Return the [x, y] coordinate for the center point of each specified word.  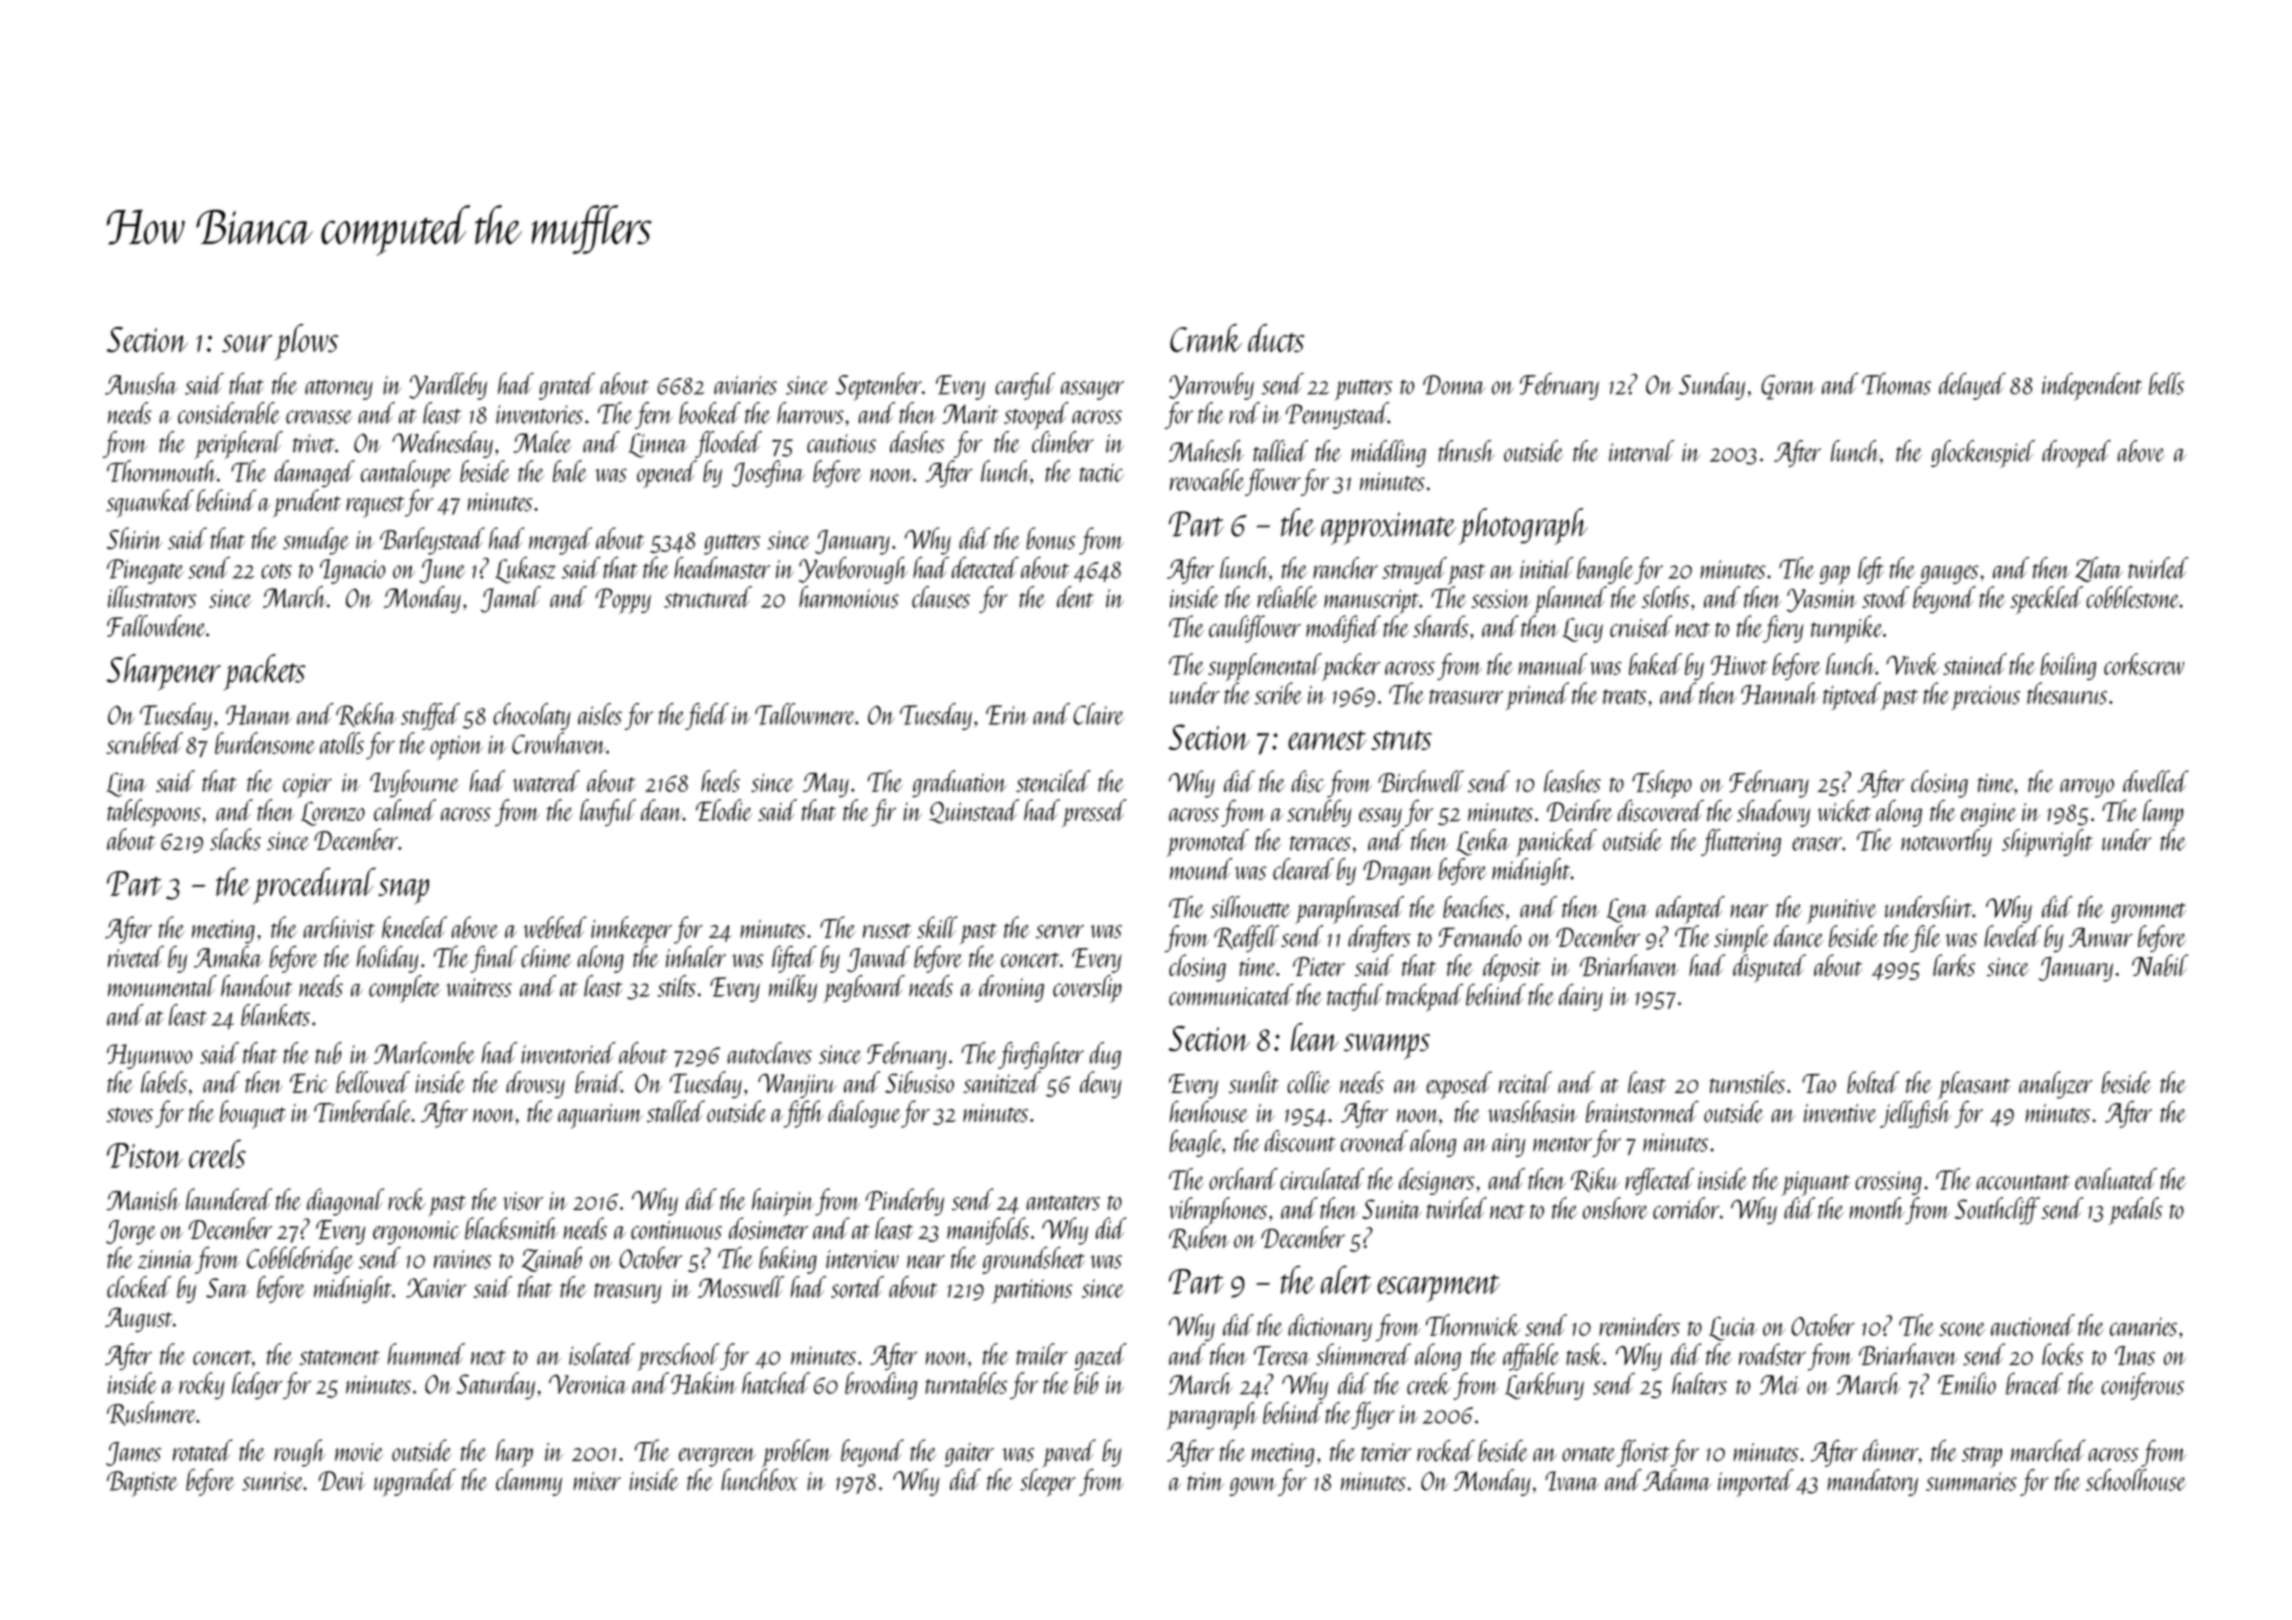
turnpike [1847, 629]
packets [264, 672]
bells [2166, 383]
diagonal [345, 1202]
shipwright [2047, 843]
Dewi [341, 1481]
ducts [1276, 338]
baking [788, 1260]
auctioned [2033, 1325]
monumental [162, 986]
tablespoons [154, 813]
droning [1011, 988]
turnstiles [1747, 1082]
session [1501, 599]
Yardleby [448, 386]
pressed [1094, 813]
